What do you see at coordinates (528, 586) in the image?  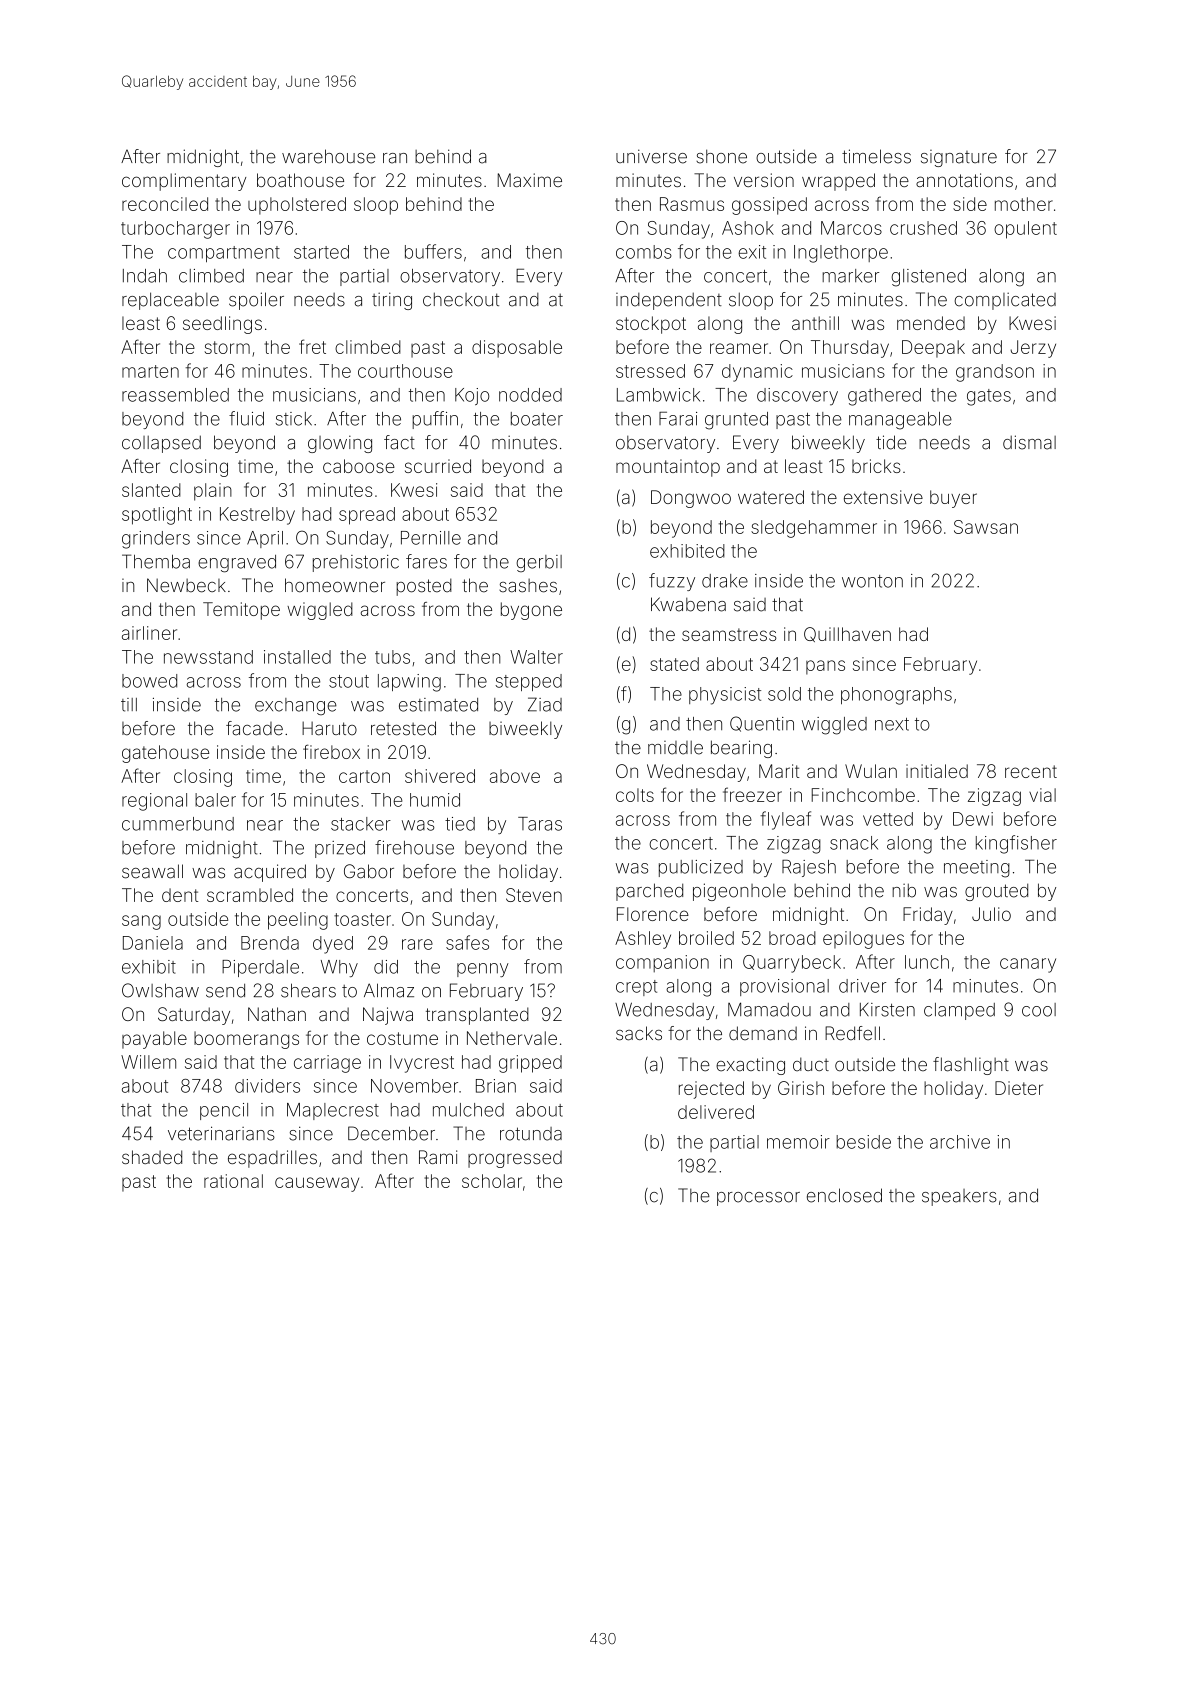 I see `sashes` at bounding box center [528, 586].
